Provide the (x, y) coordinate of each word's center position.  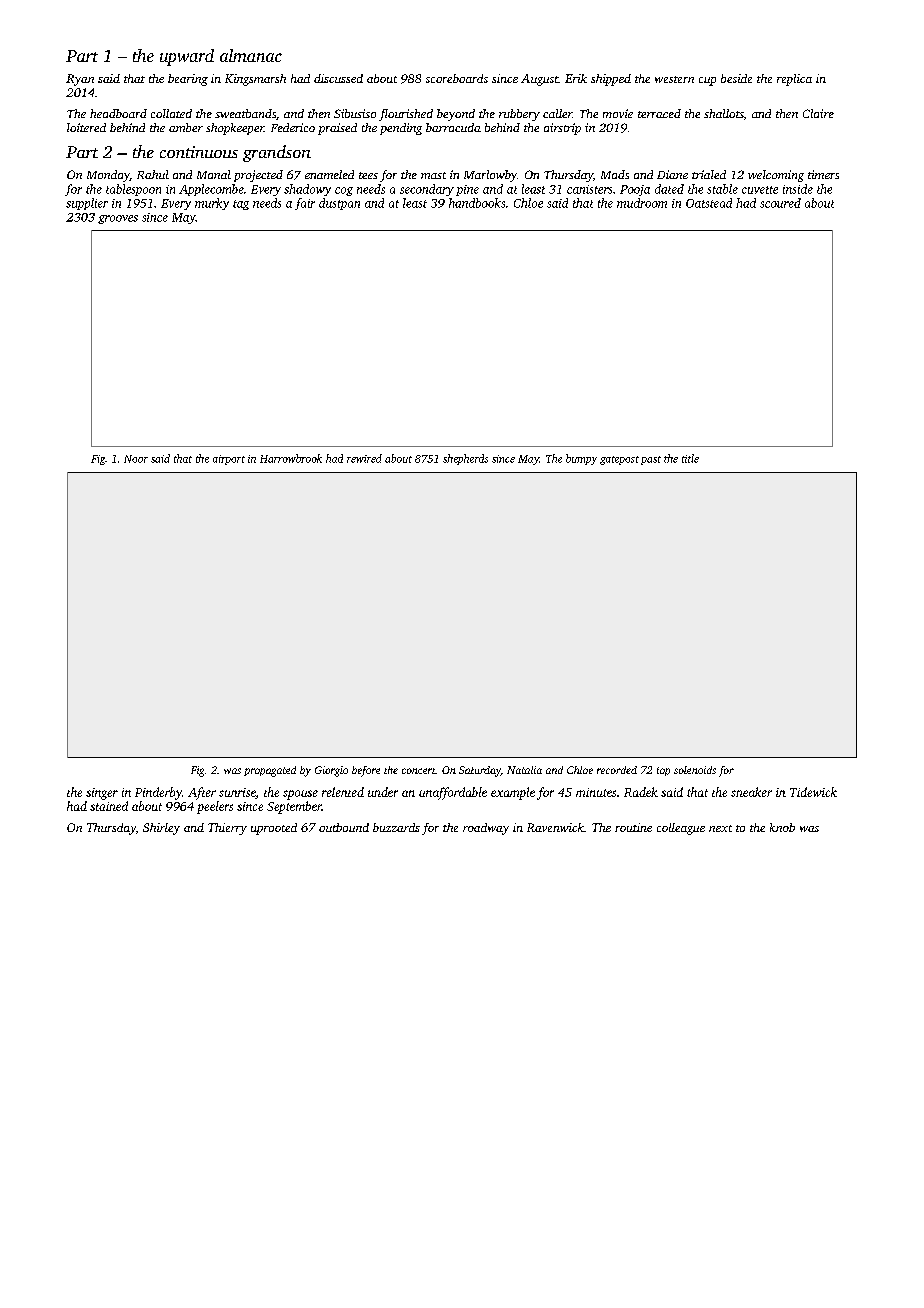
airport (229, 460)
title (690, 458)
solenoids (695, 770)
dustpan (339, 204)
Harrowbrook (291, 458)
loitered (86, 127)
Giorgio (331, 771)
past (651, 460)
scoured (780, 203)
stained (109, 806)
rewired (364, 458)
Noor (136, 459)
